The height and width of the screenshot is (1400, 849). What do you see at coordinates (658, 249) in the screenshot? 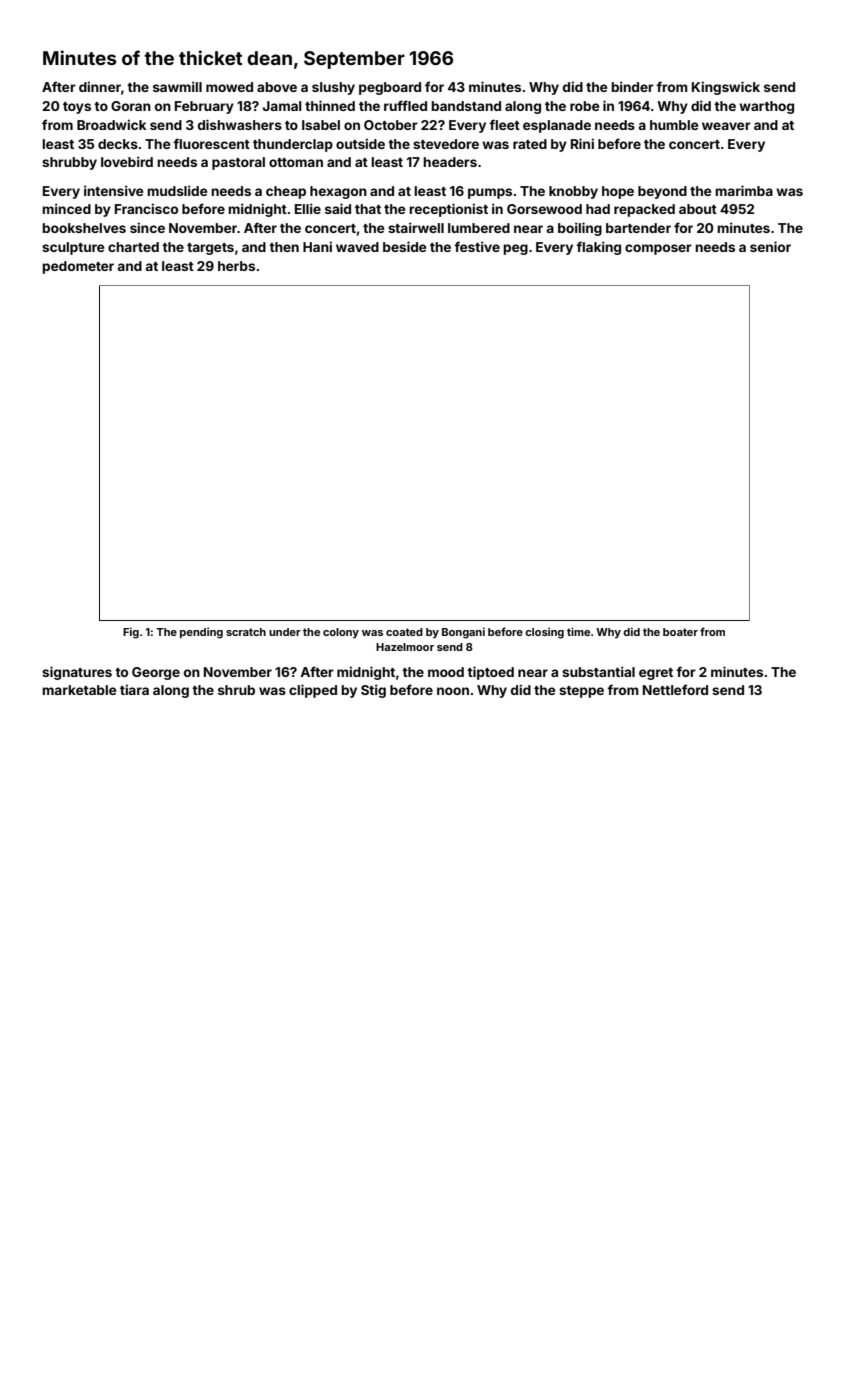
I see `composer` at bounding box center [658, 249].
